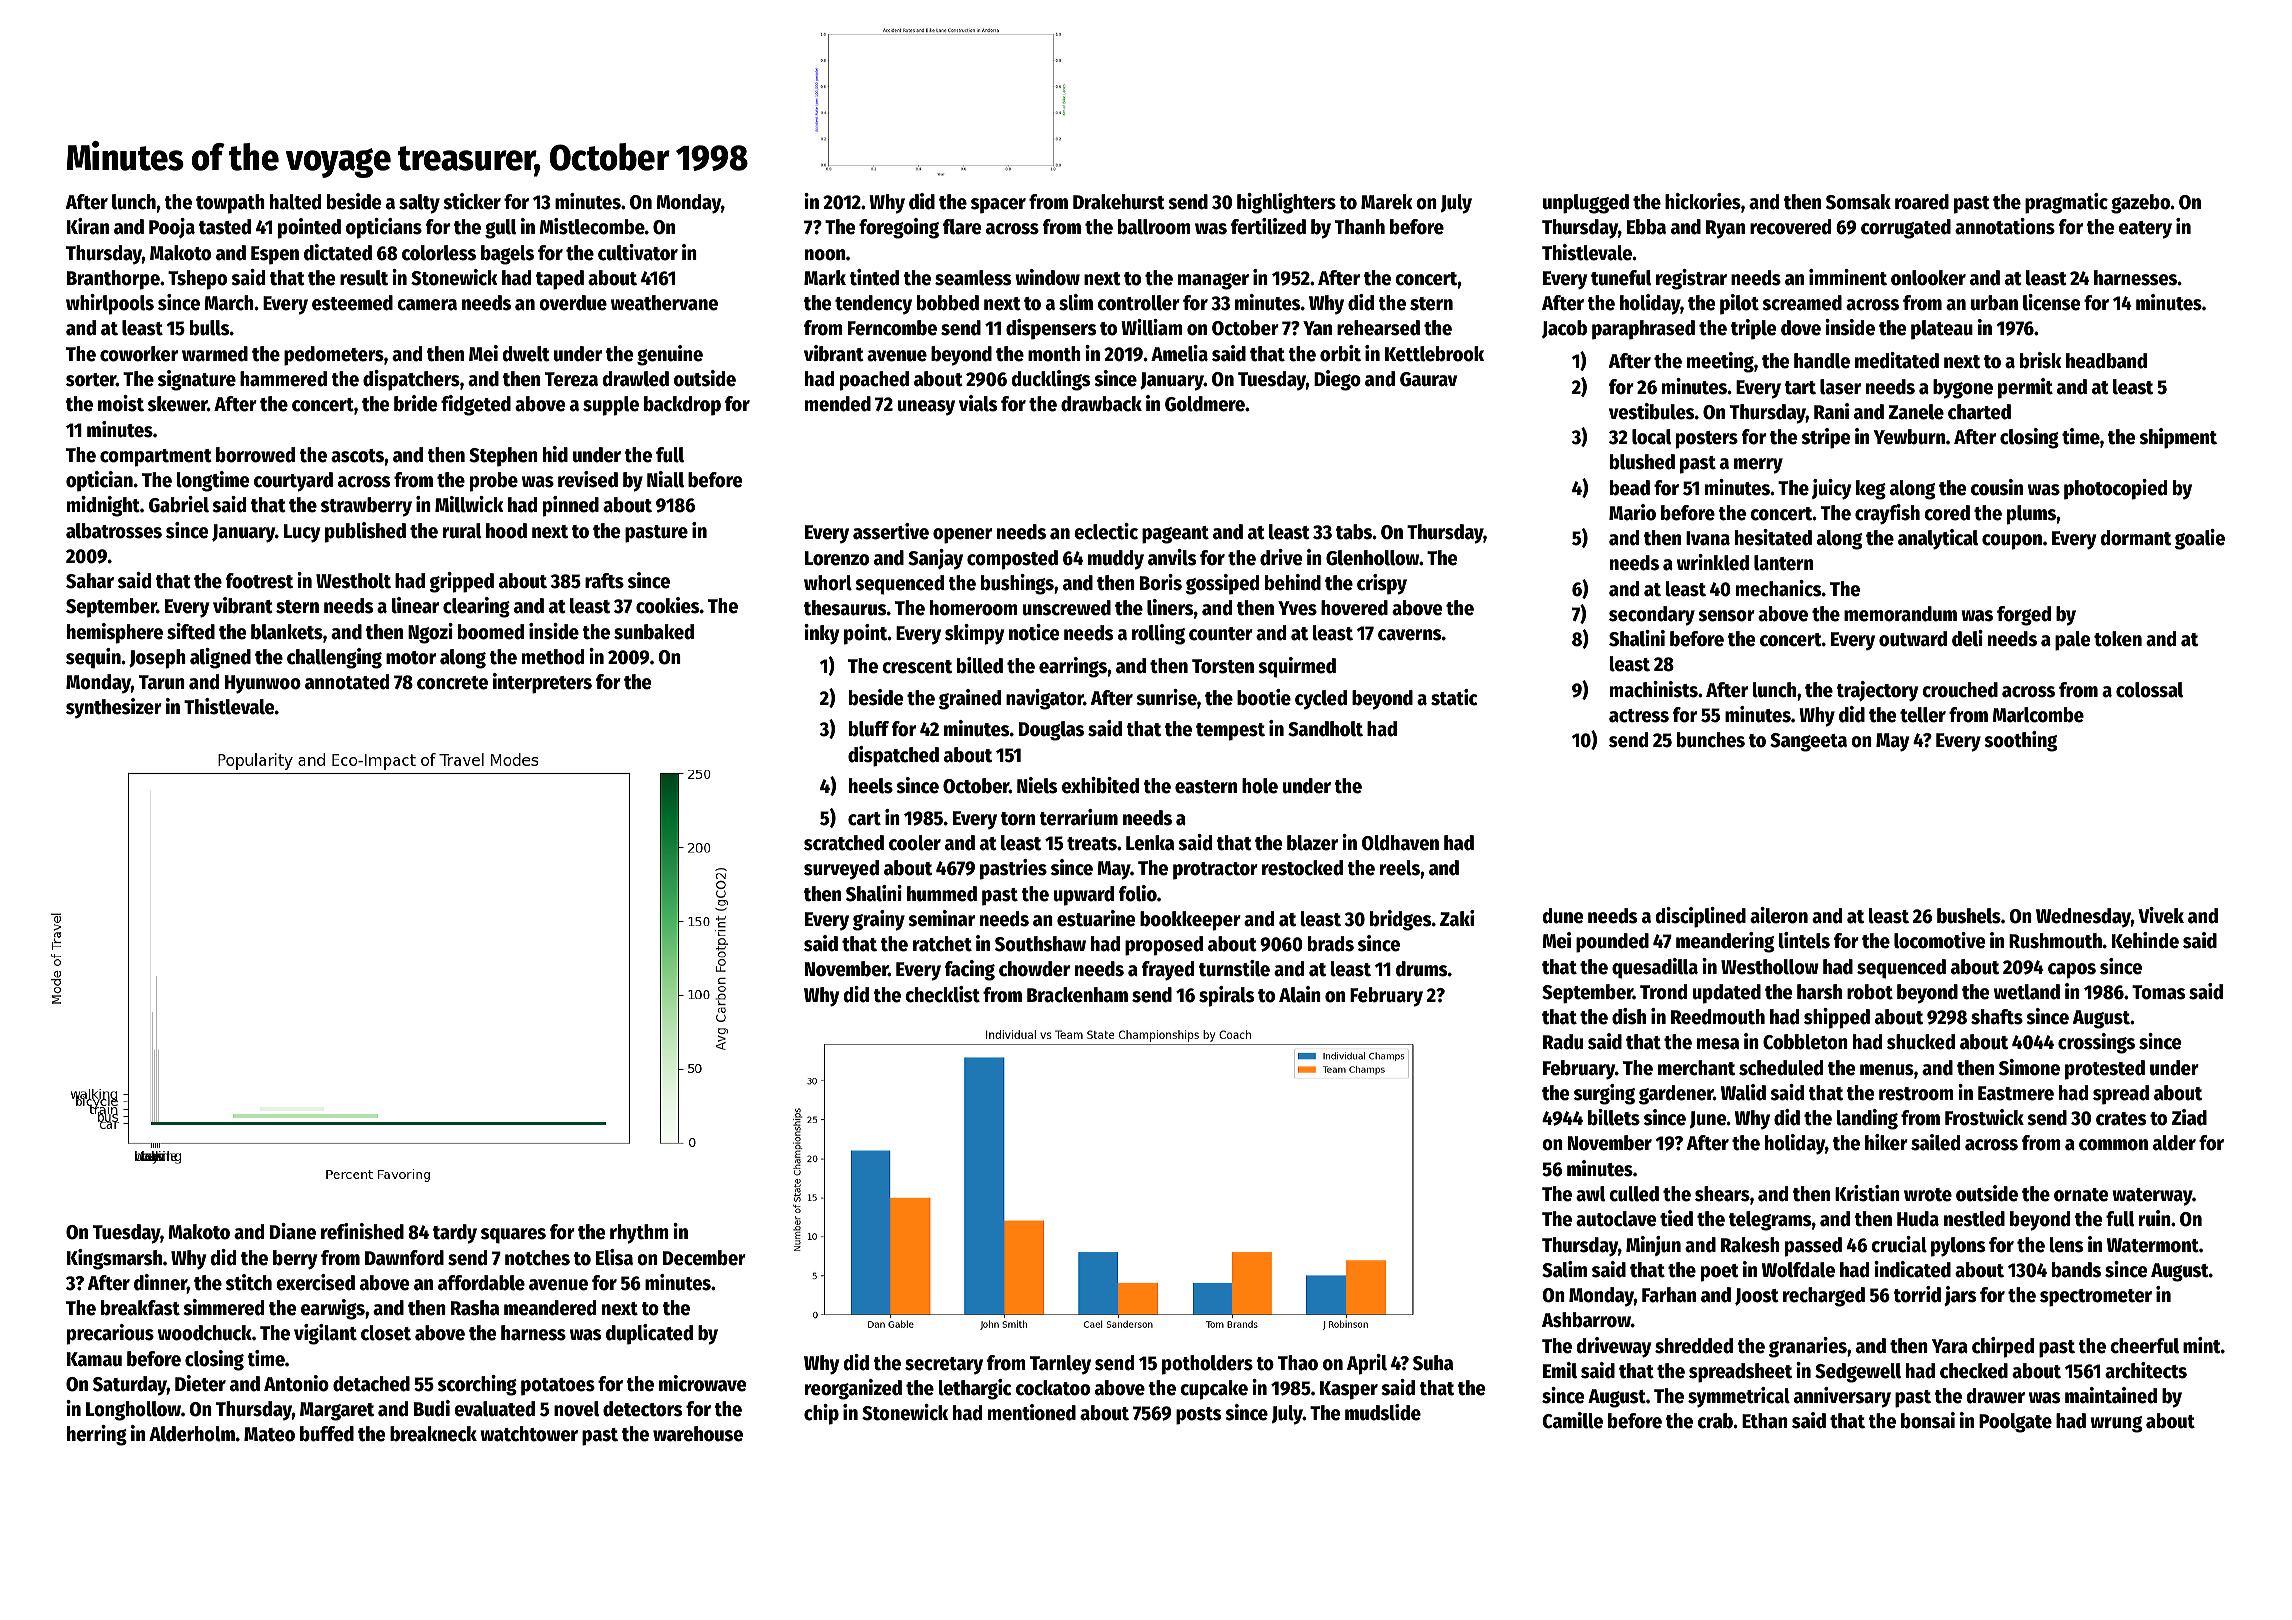 The image size is (2292, 1620). I want to click on protractor, so click(1215, 871).
